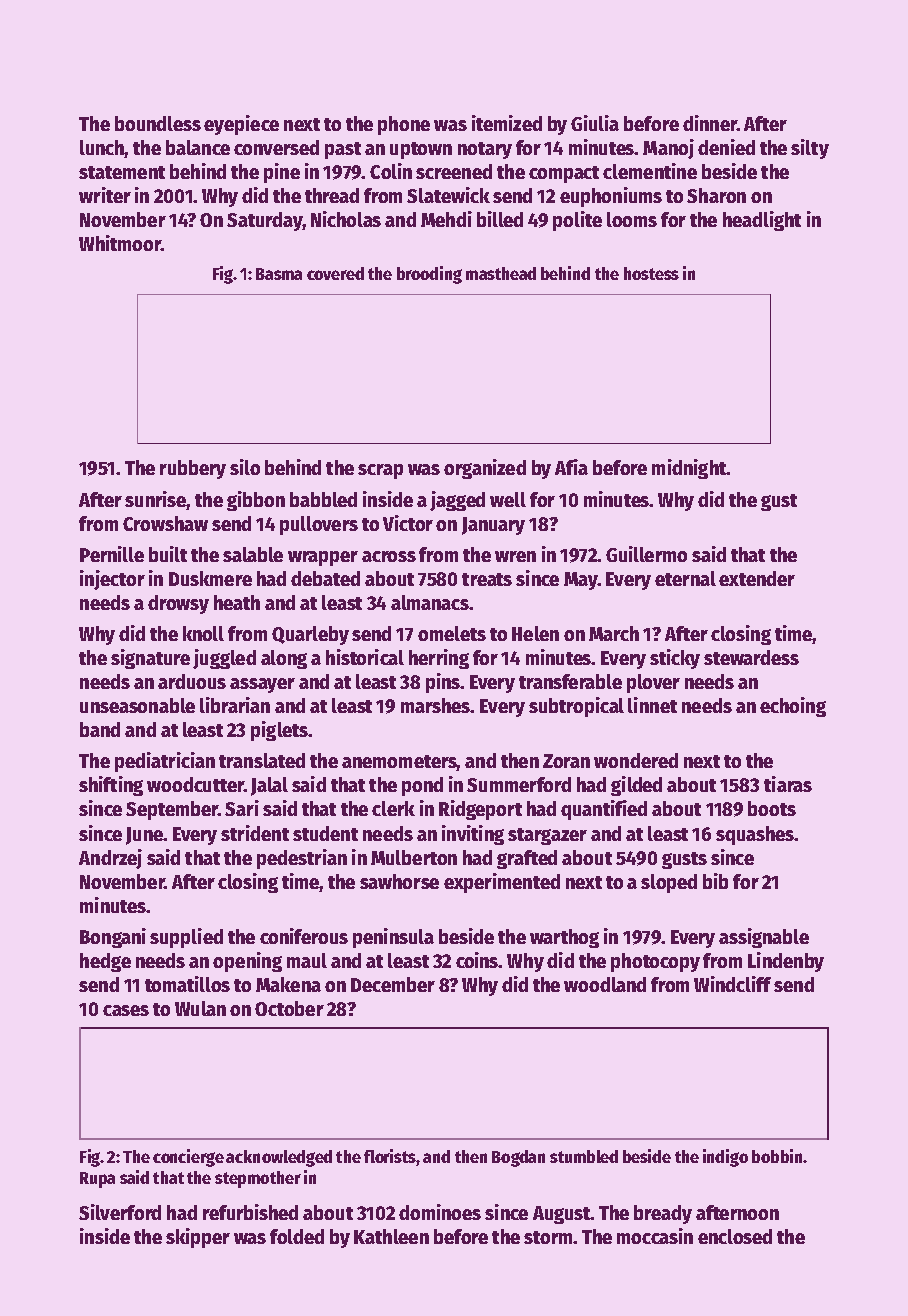 The width and height of the screenshot is (908, 1316). Describe the element at coordinates (500, 219) in the screenshot. I see `billed` at that location.
